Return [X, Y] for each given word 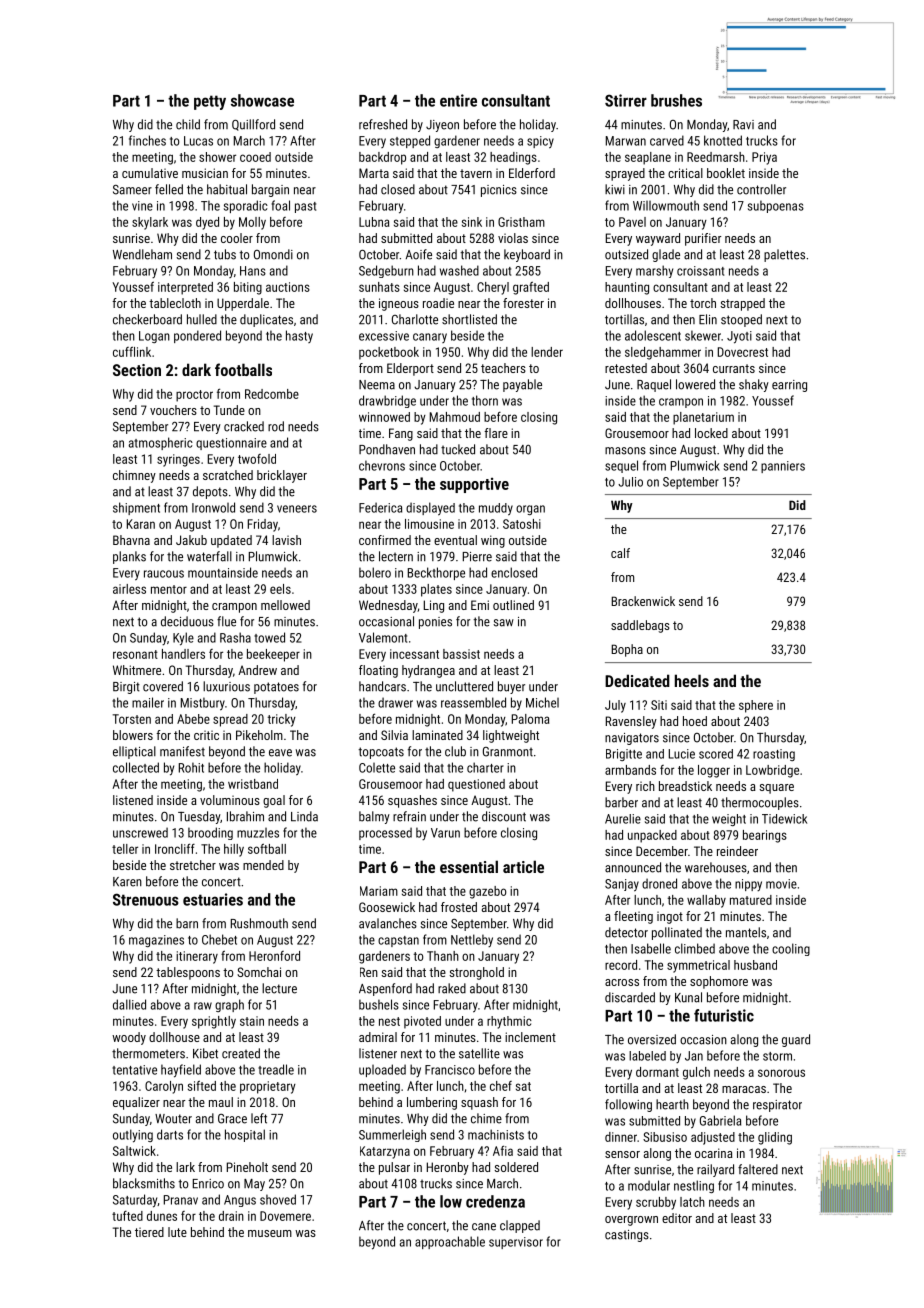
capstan [398, 941]
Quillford [253, 125]
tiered [149, 1232]
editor [677, 1218]
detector [626, 932]
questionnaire [231, 444]
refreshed [383, 124]
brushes [676, 100]
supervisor [516, 1243]
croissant [700, 271]
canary [430, 338]
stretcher [193, 865]
